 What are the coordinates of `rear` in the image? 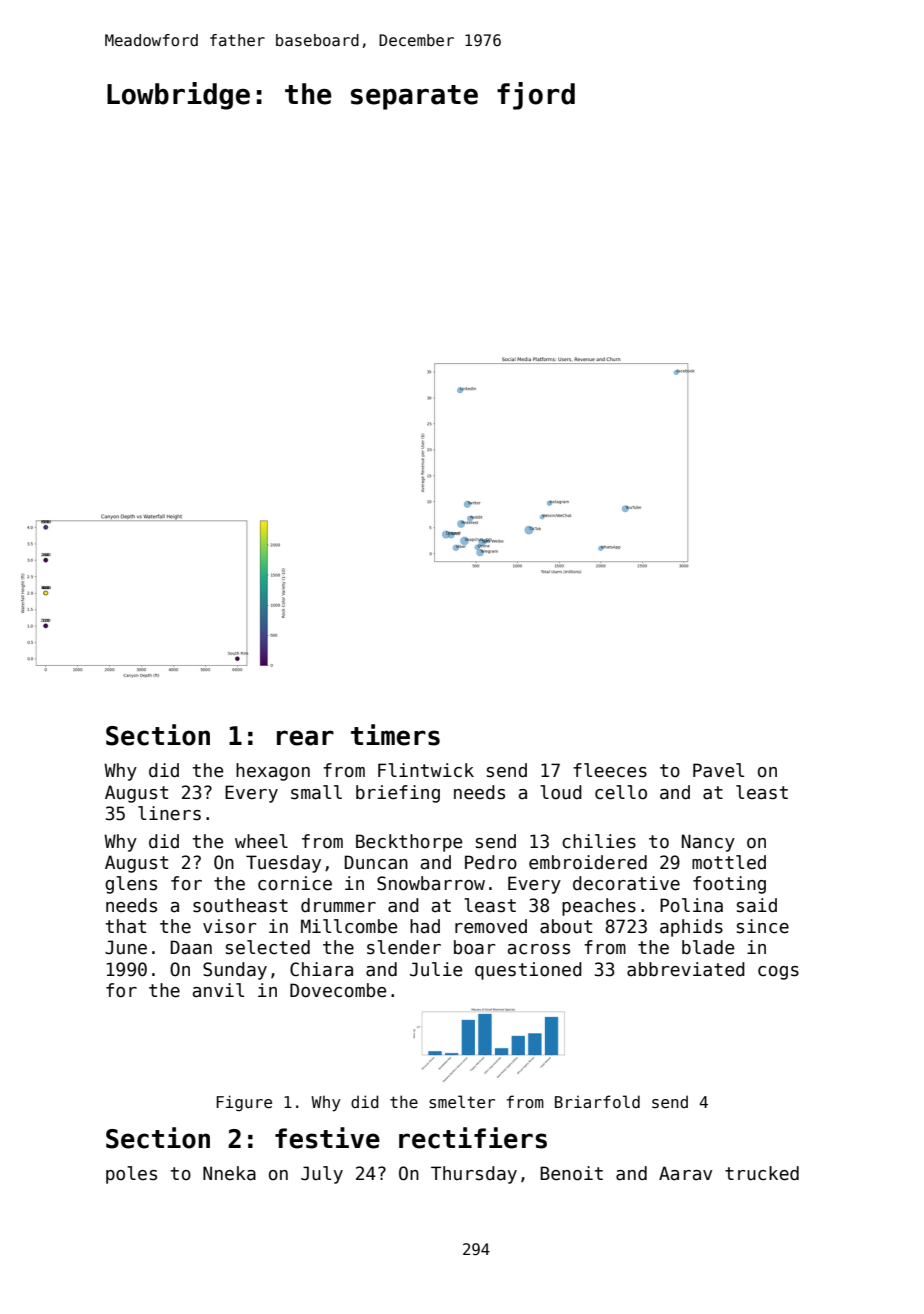 It's located at (305, 738).
